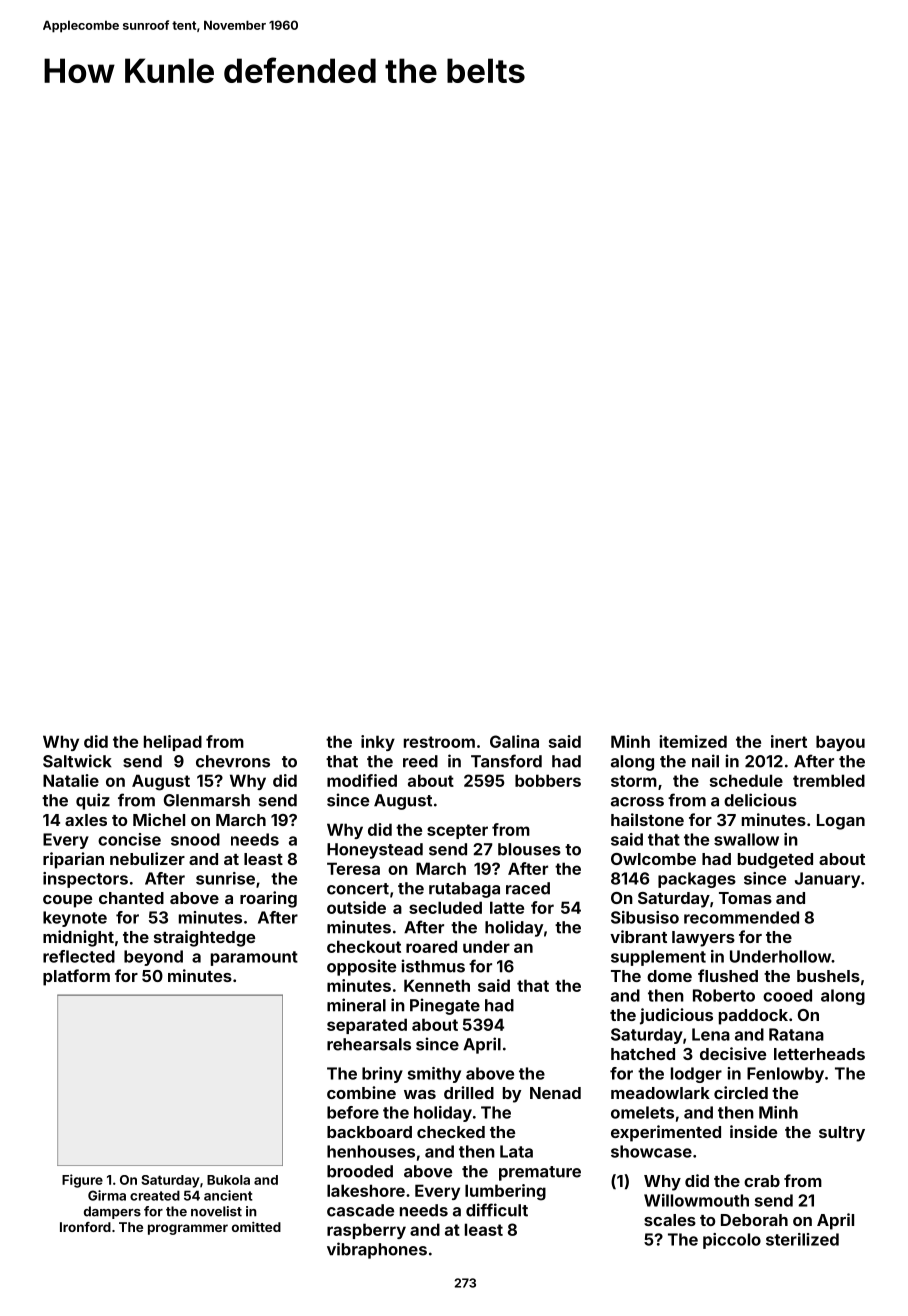  What do you see at coordinates (76, 977) in the image?
I see `platform` at bounding box center [76, 977].
